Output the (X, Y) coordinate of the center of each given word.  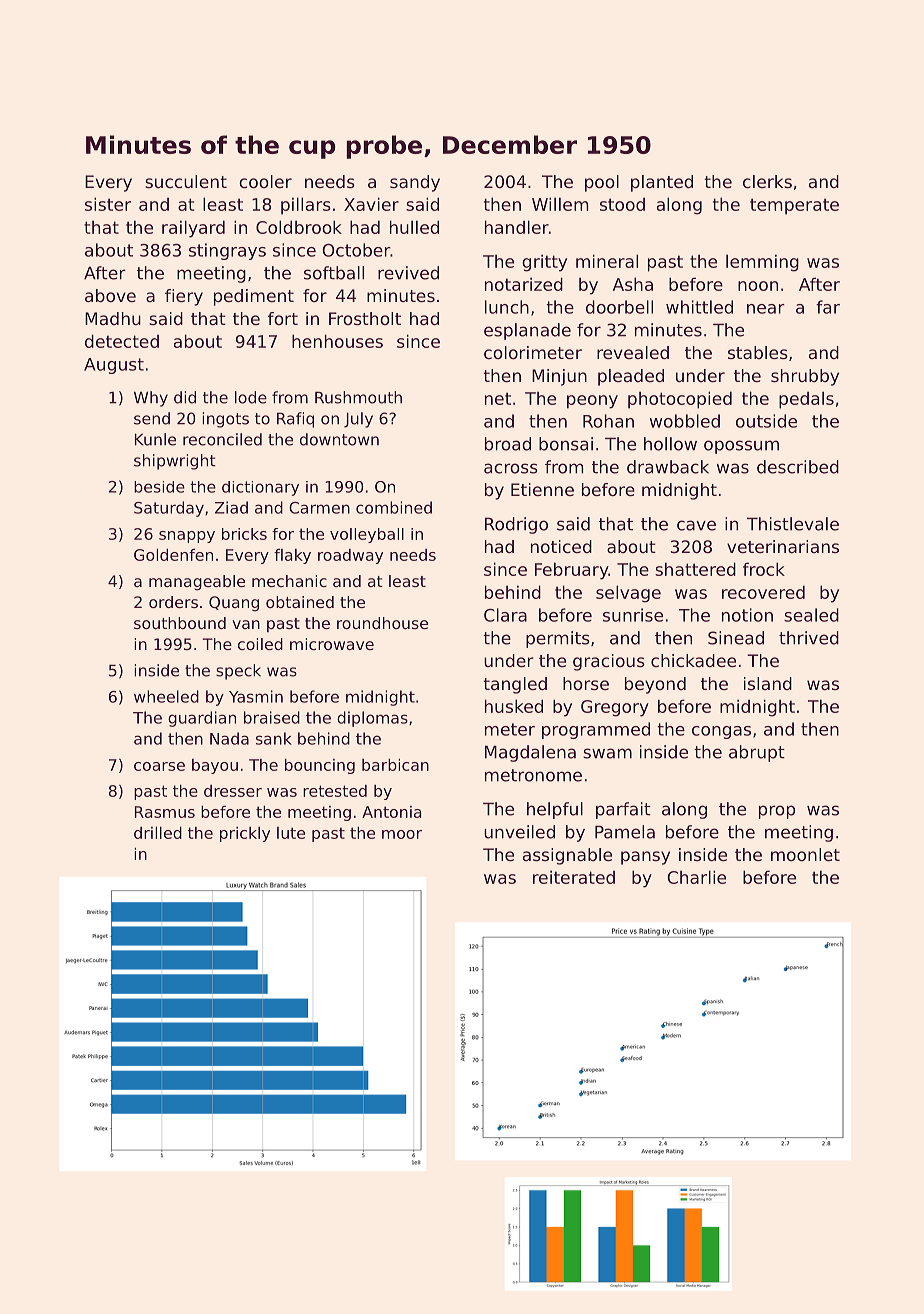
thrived (809, 638)
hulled (414, 227)
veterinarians (783, 546)
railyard (193, 229)
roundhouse (382, 623)
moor (402, 834)
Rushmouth (358, 397)
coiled (260, 644)
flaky (292, 556)
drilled (158, 833)
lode (251, 397)
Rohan (608, 421)
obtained (300, 602)
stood (622, 204)
